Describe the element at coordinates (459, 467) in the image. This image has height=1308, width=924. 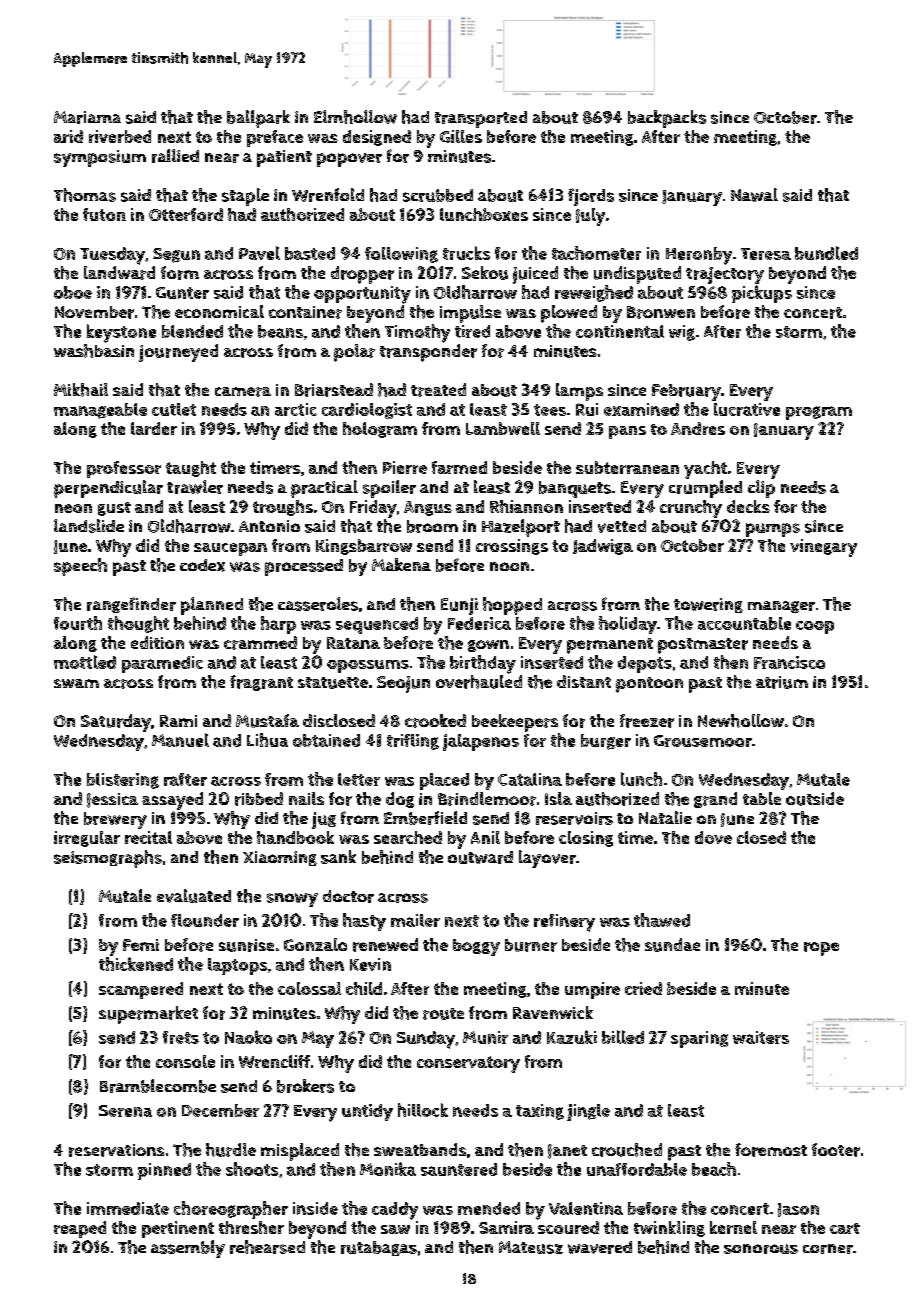
I see `farmed` at that location.
